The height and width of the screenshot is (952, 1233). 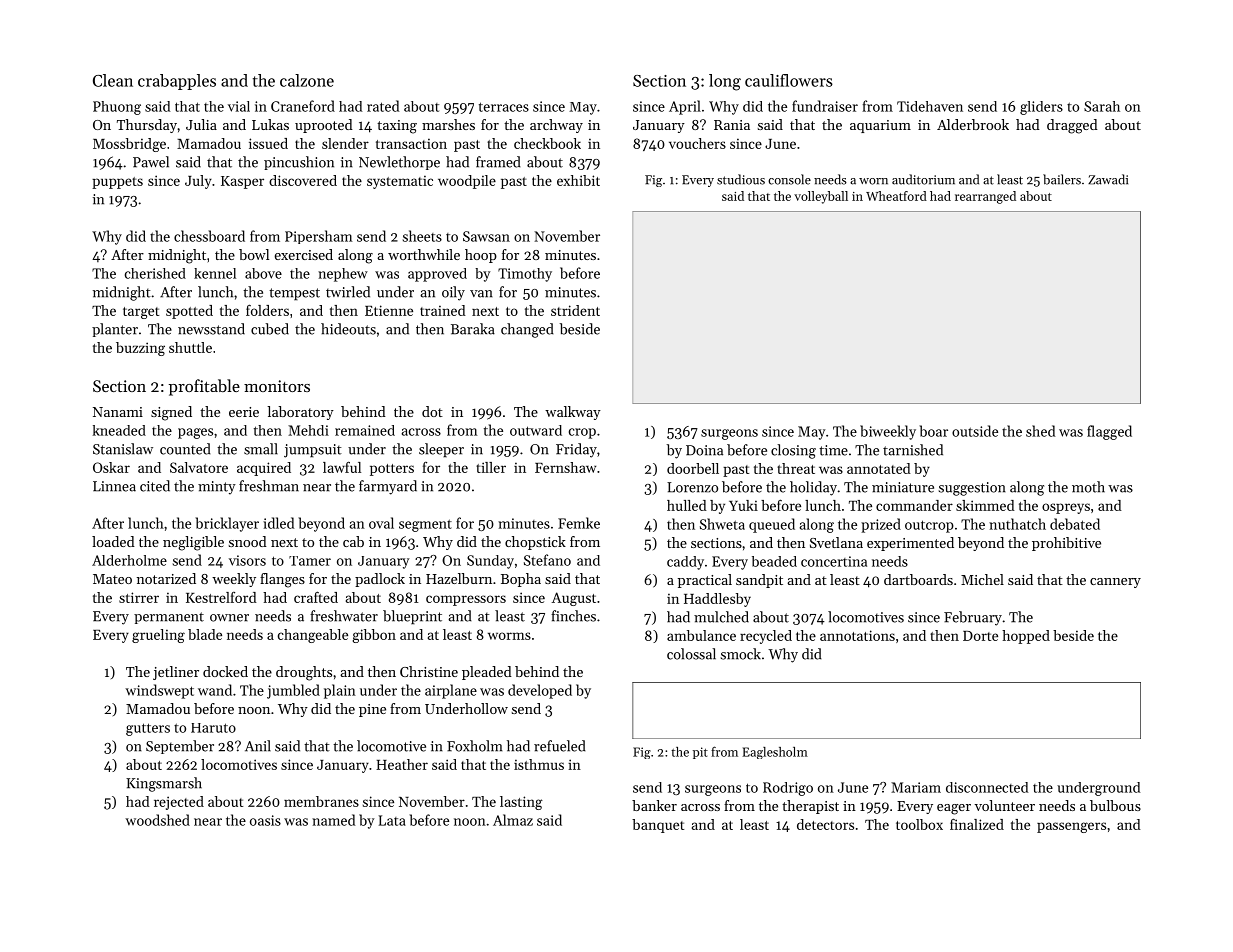 What do you see at coordinates (481, 256) in the screenshot?
I see `hoop` at bounding box center [481, 256].
